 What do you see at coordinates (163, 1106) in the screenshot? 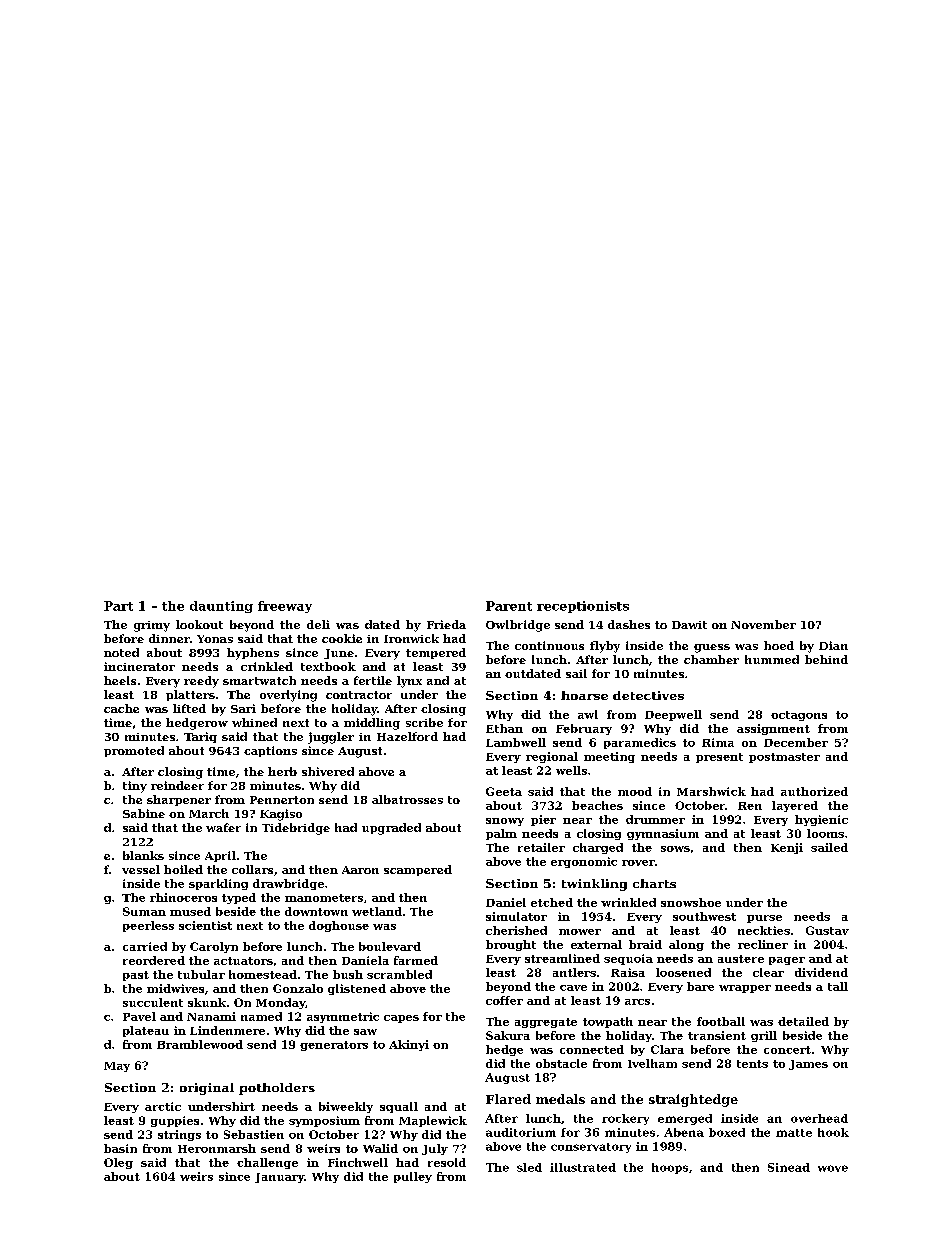
I see `arctic` at bounding box center [163, 1106].
